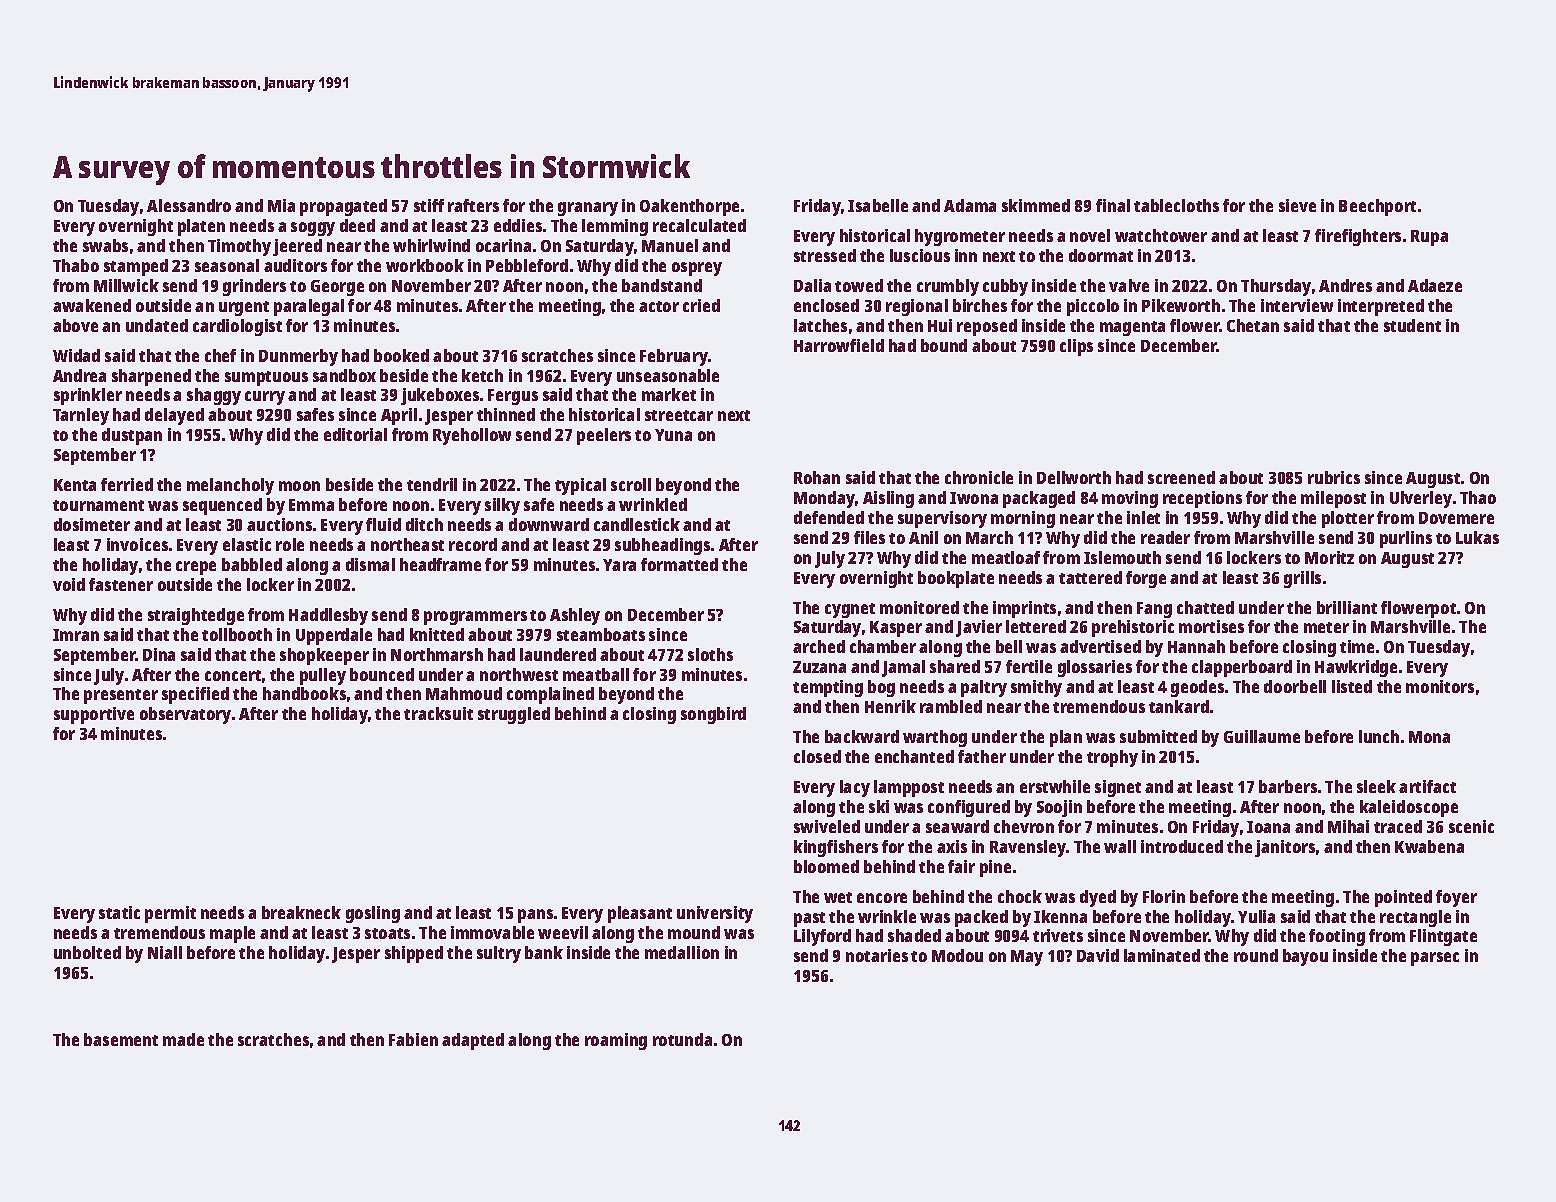  I want to click on Yara, so click(619, 565).
